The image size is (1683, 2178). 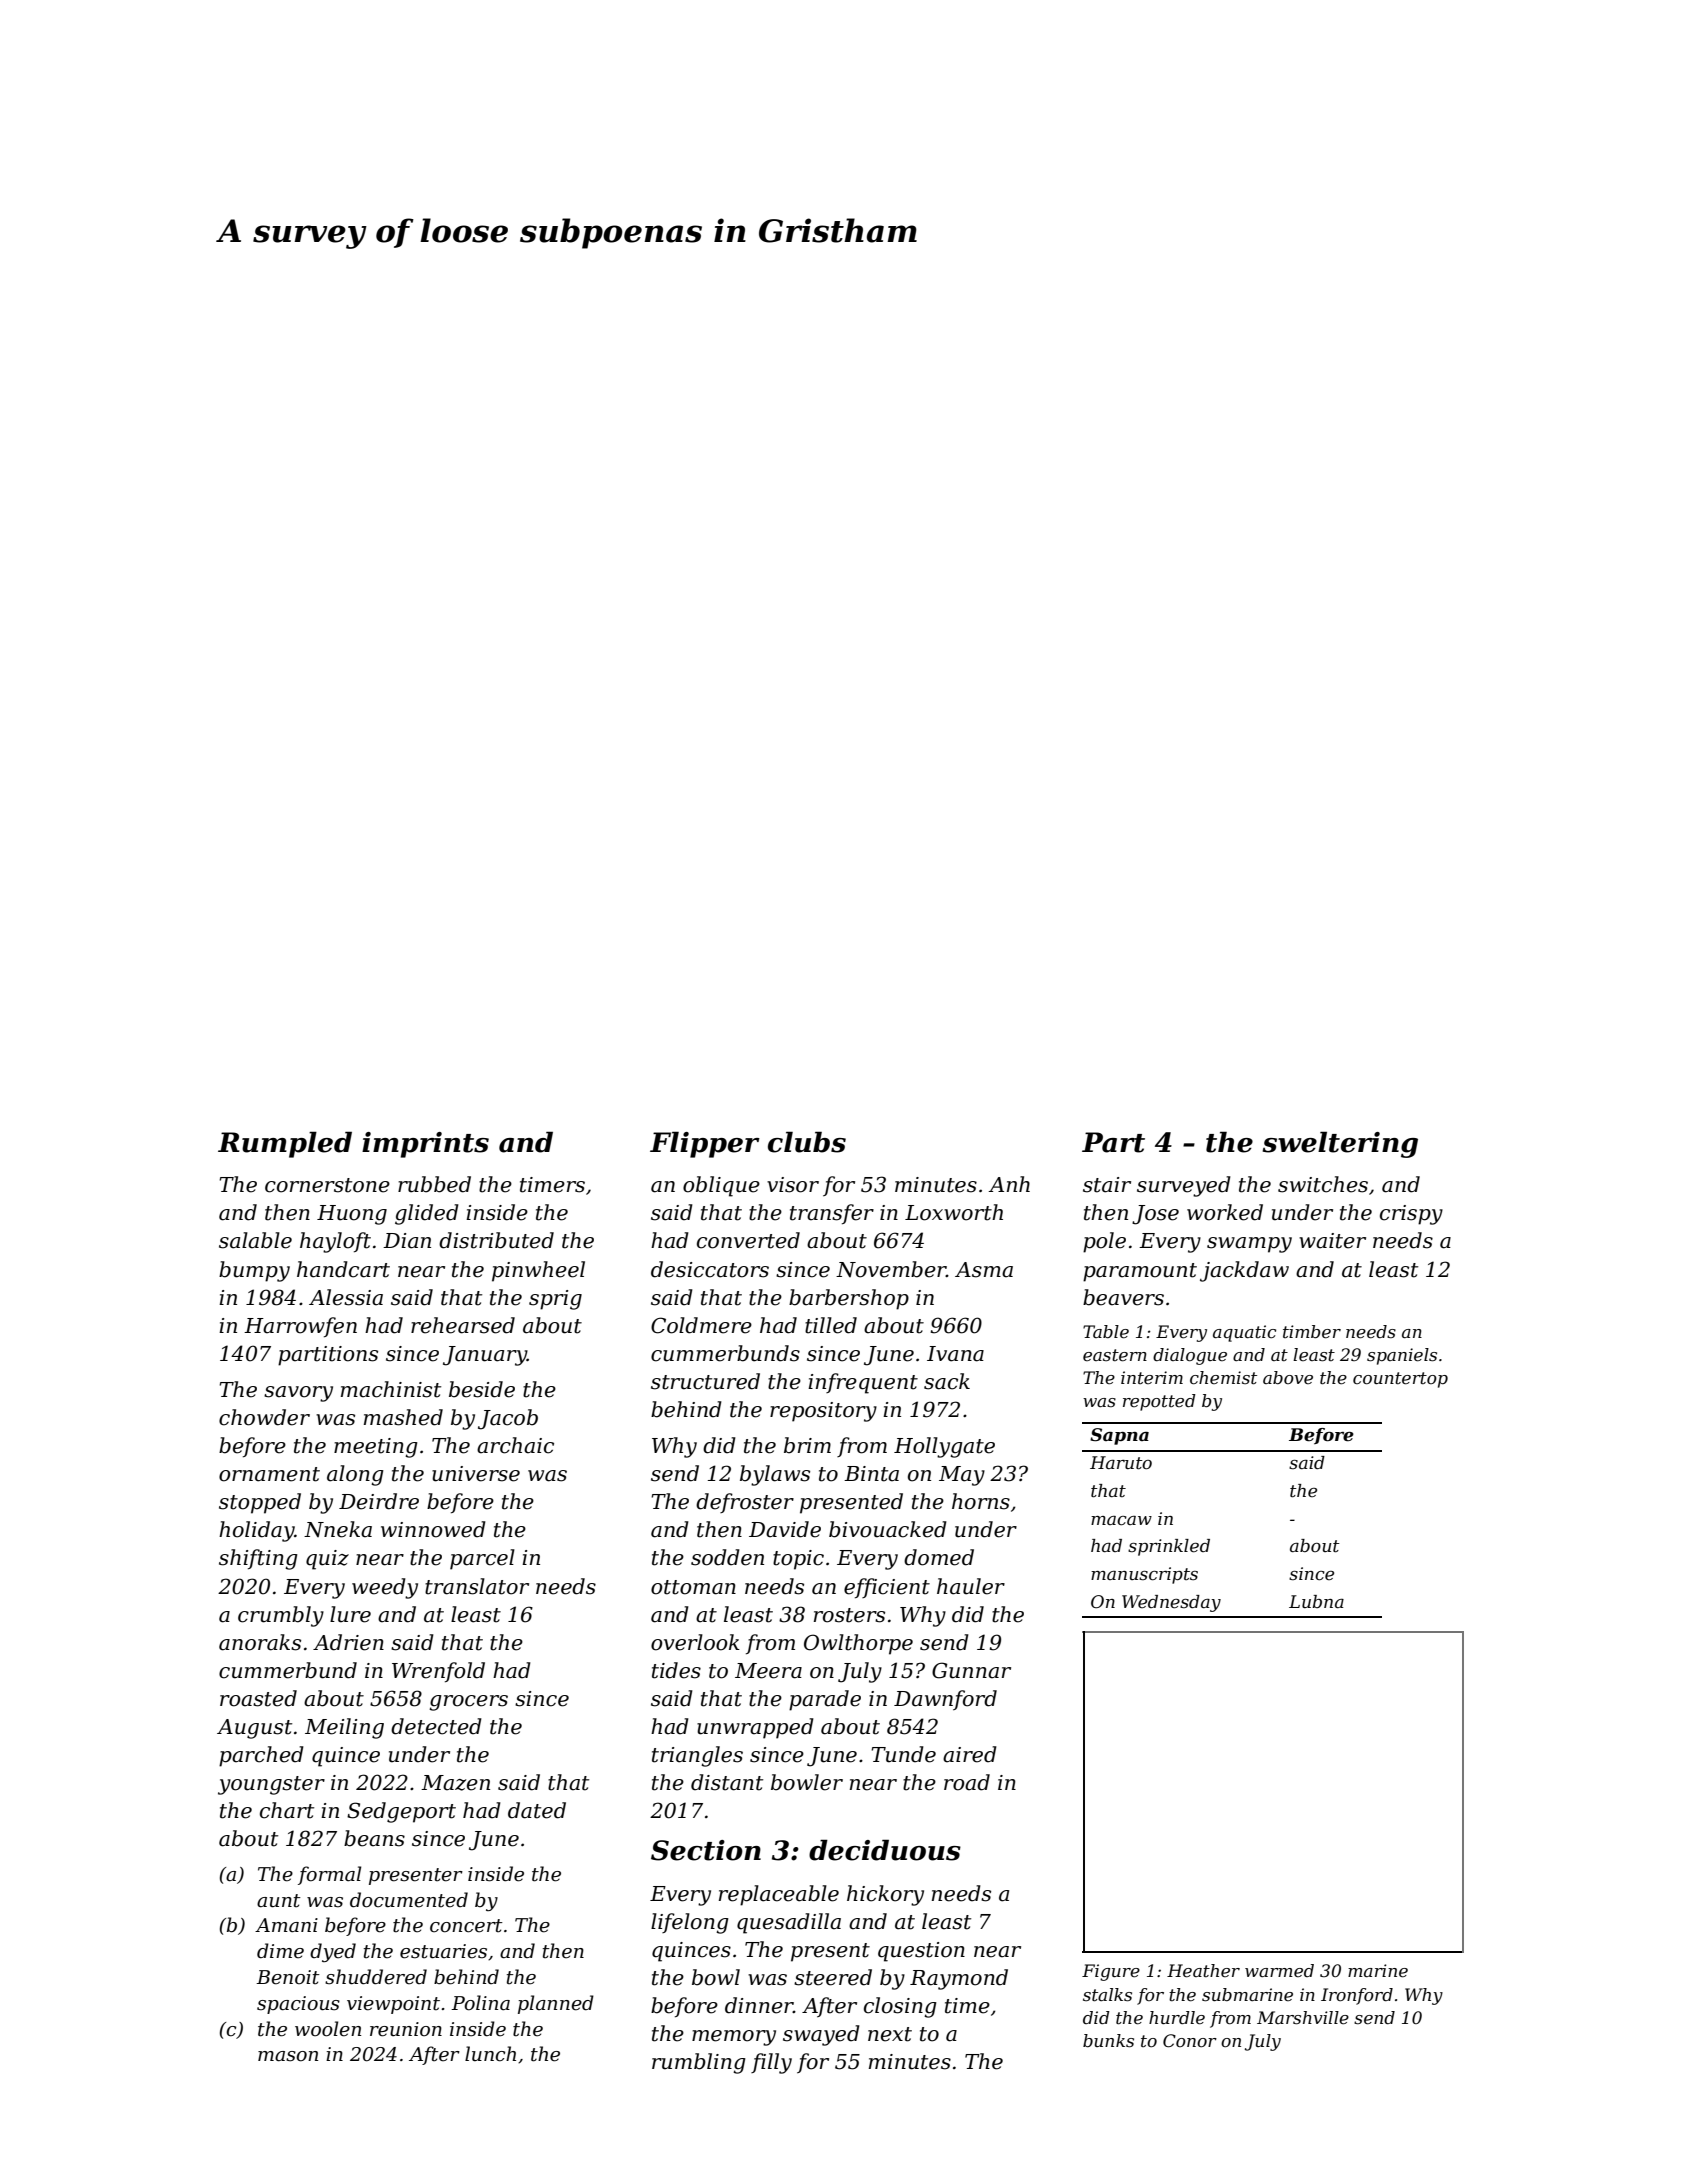 What do you see at coordinates (255, 1240) in the screenshot?
I see `salable` at bounding box center [255, 1240].
